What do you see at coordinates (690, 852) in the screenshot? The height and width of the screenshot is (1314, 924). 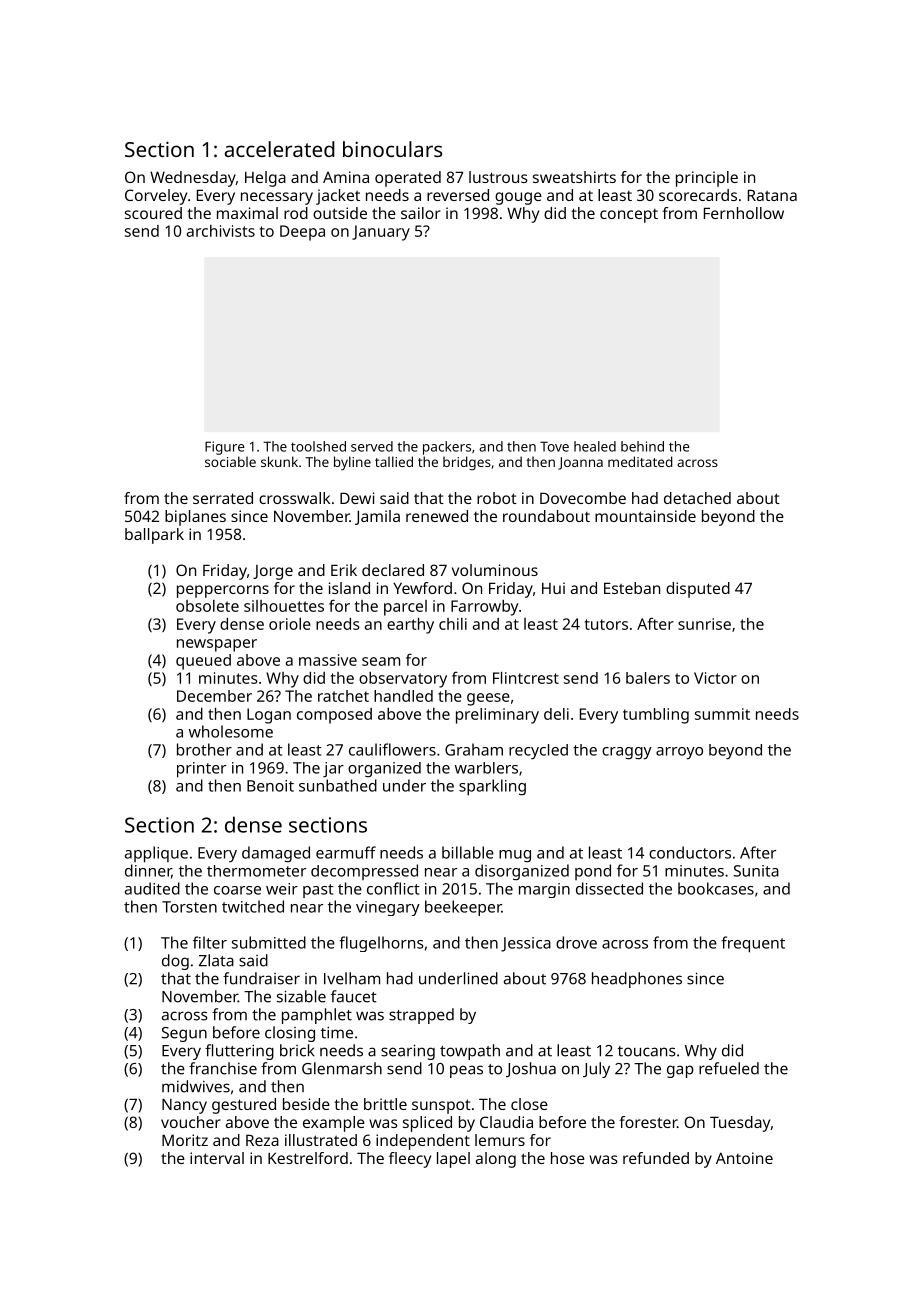 I see `conductors` at bounding box center [690, 852].
